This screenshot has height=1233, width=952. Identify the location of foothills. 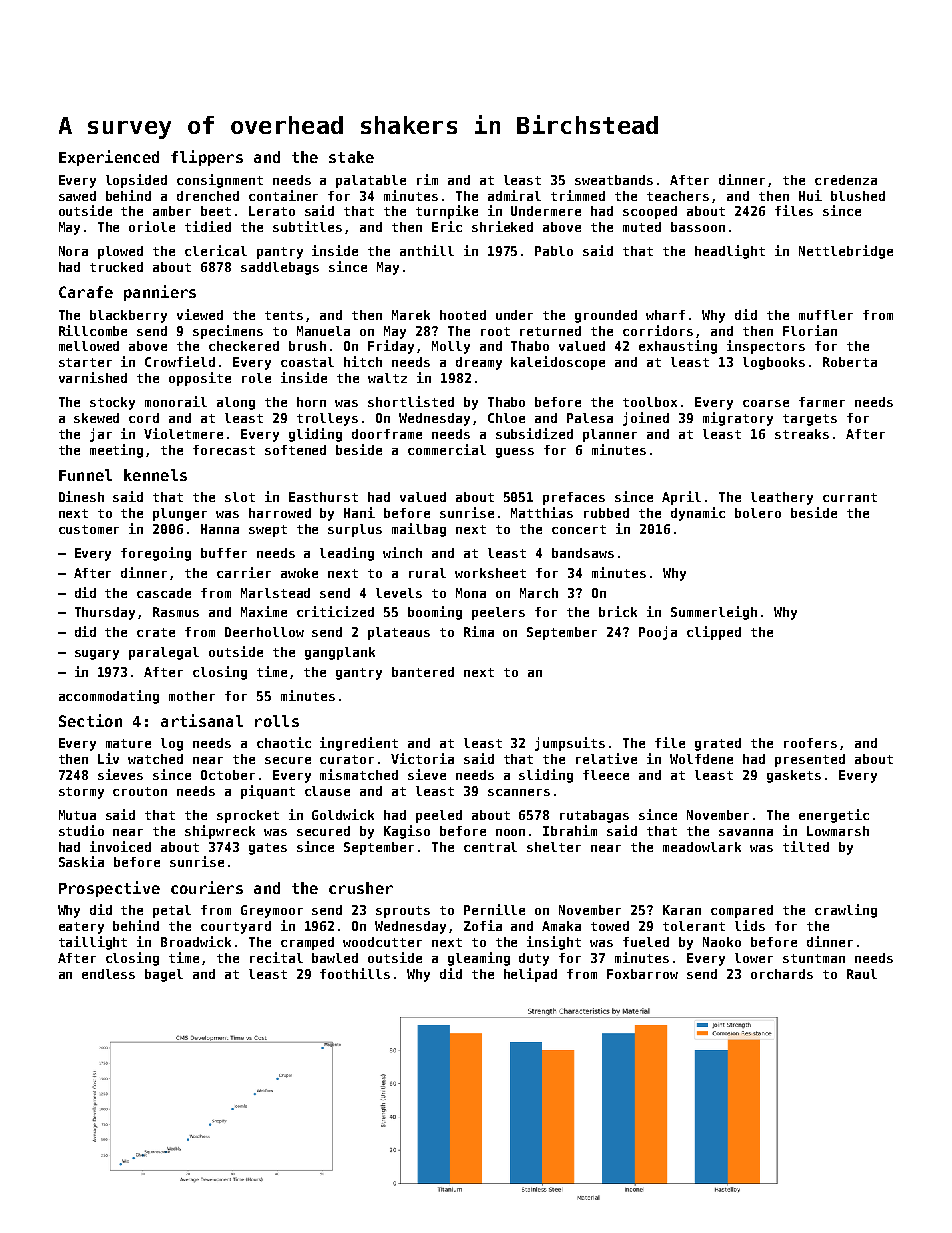
(355, 973).
